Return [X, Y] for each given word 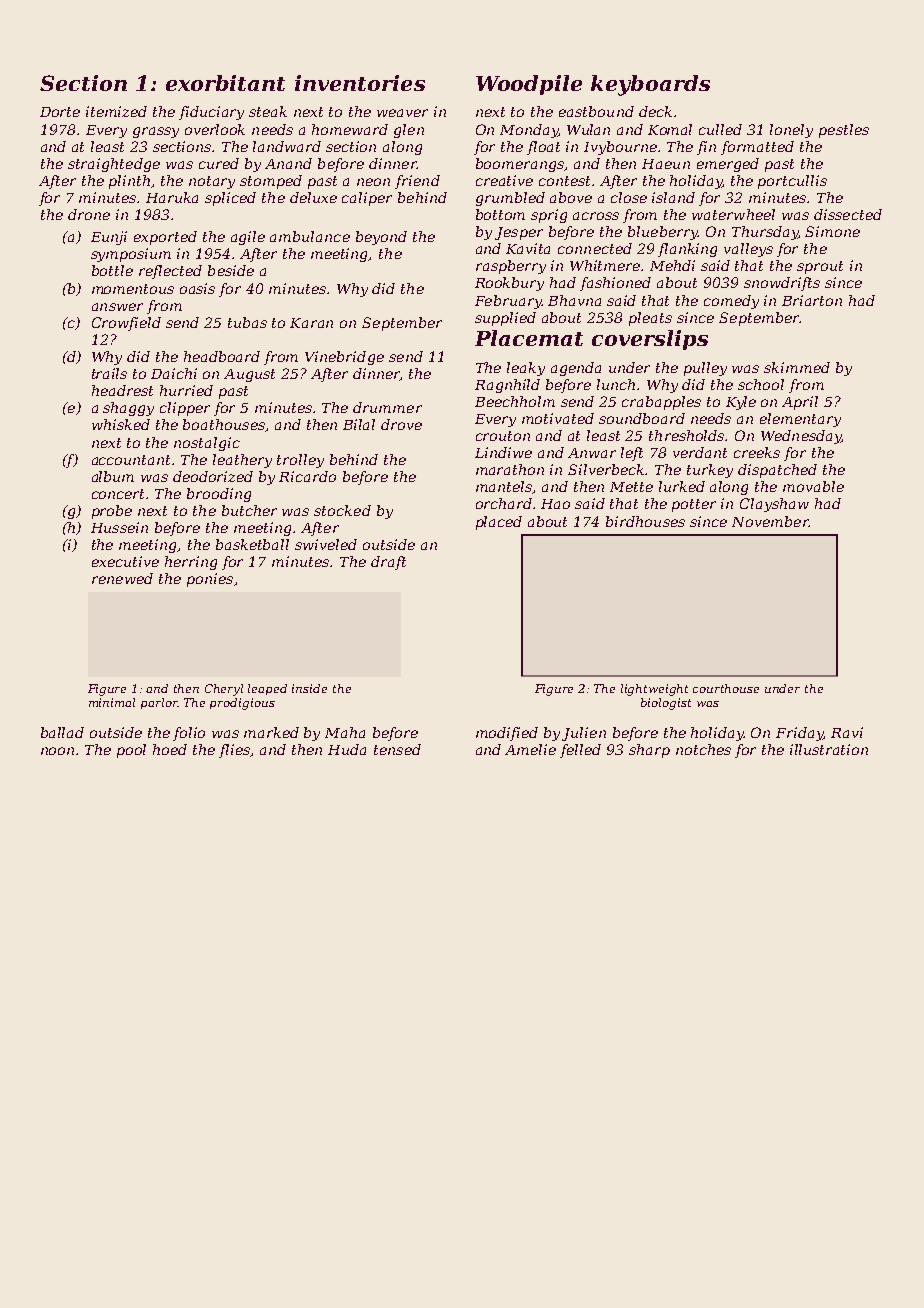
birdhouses [645, 521]
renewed [122, 578]
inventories [360, 83]
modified [507, 734]
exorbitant [225, 83]
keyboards [650, 85]
